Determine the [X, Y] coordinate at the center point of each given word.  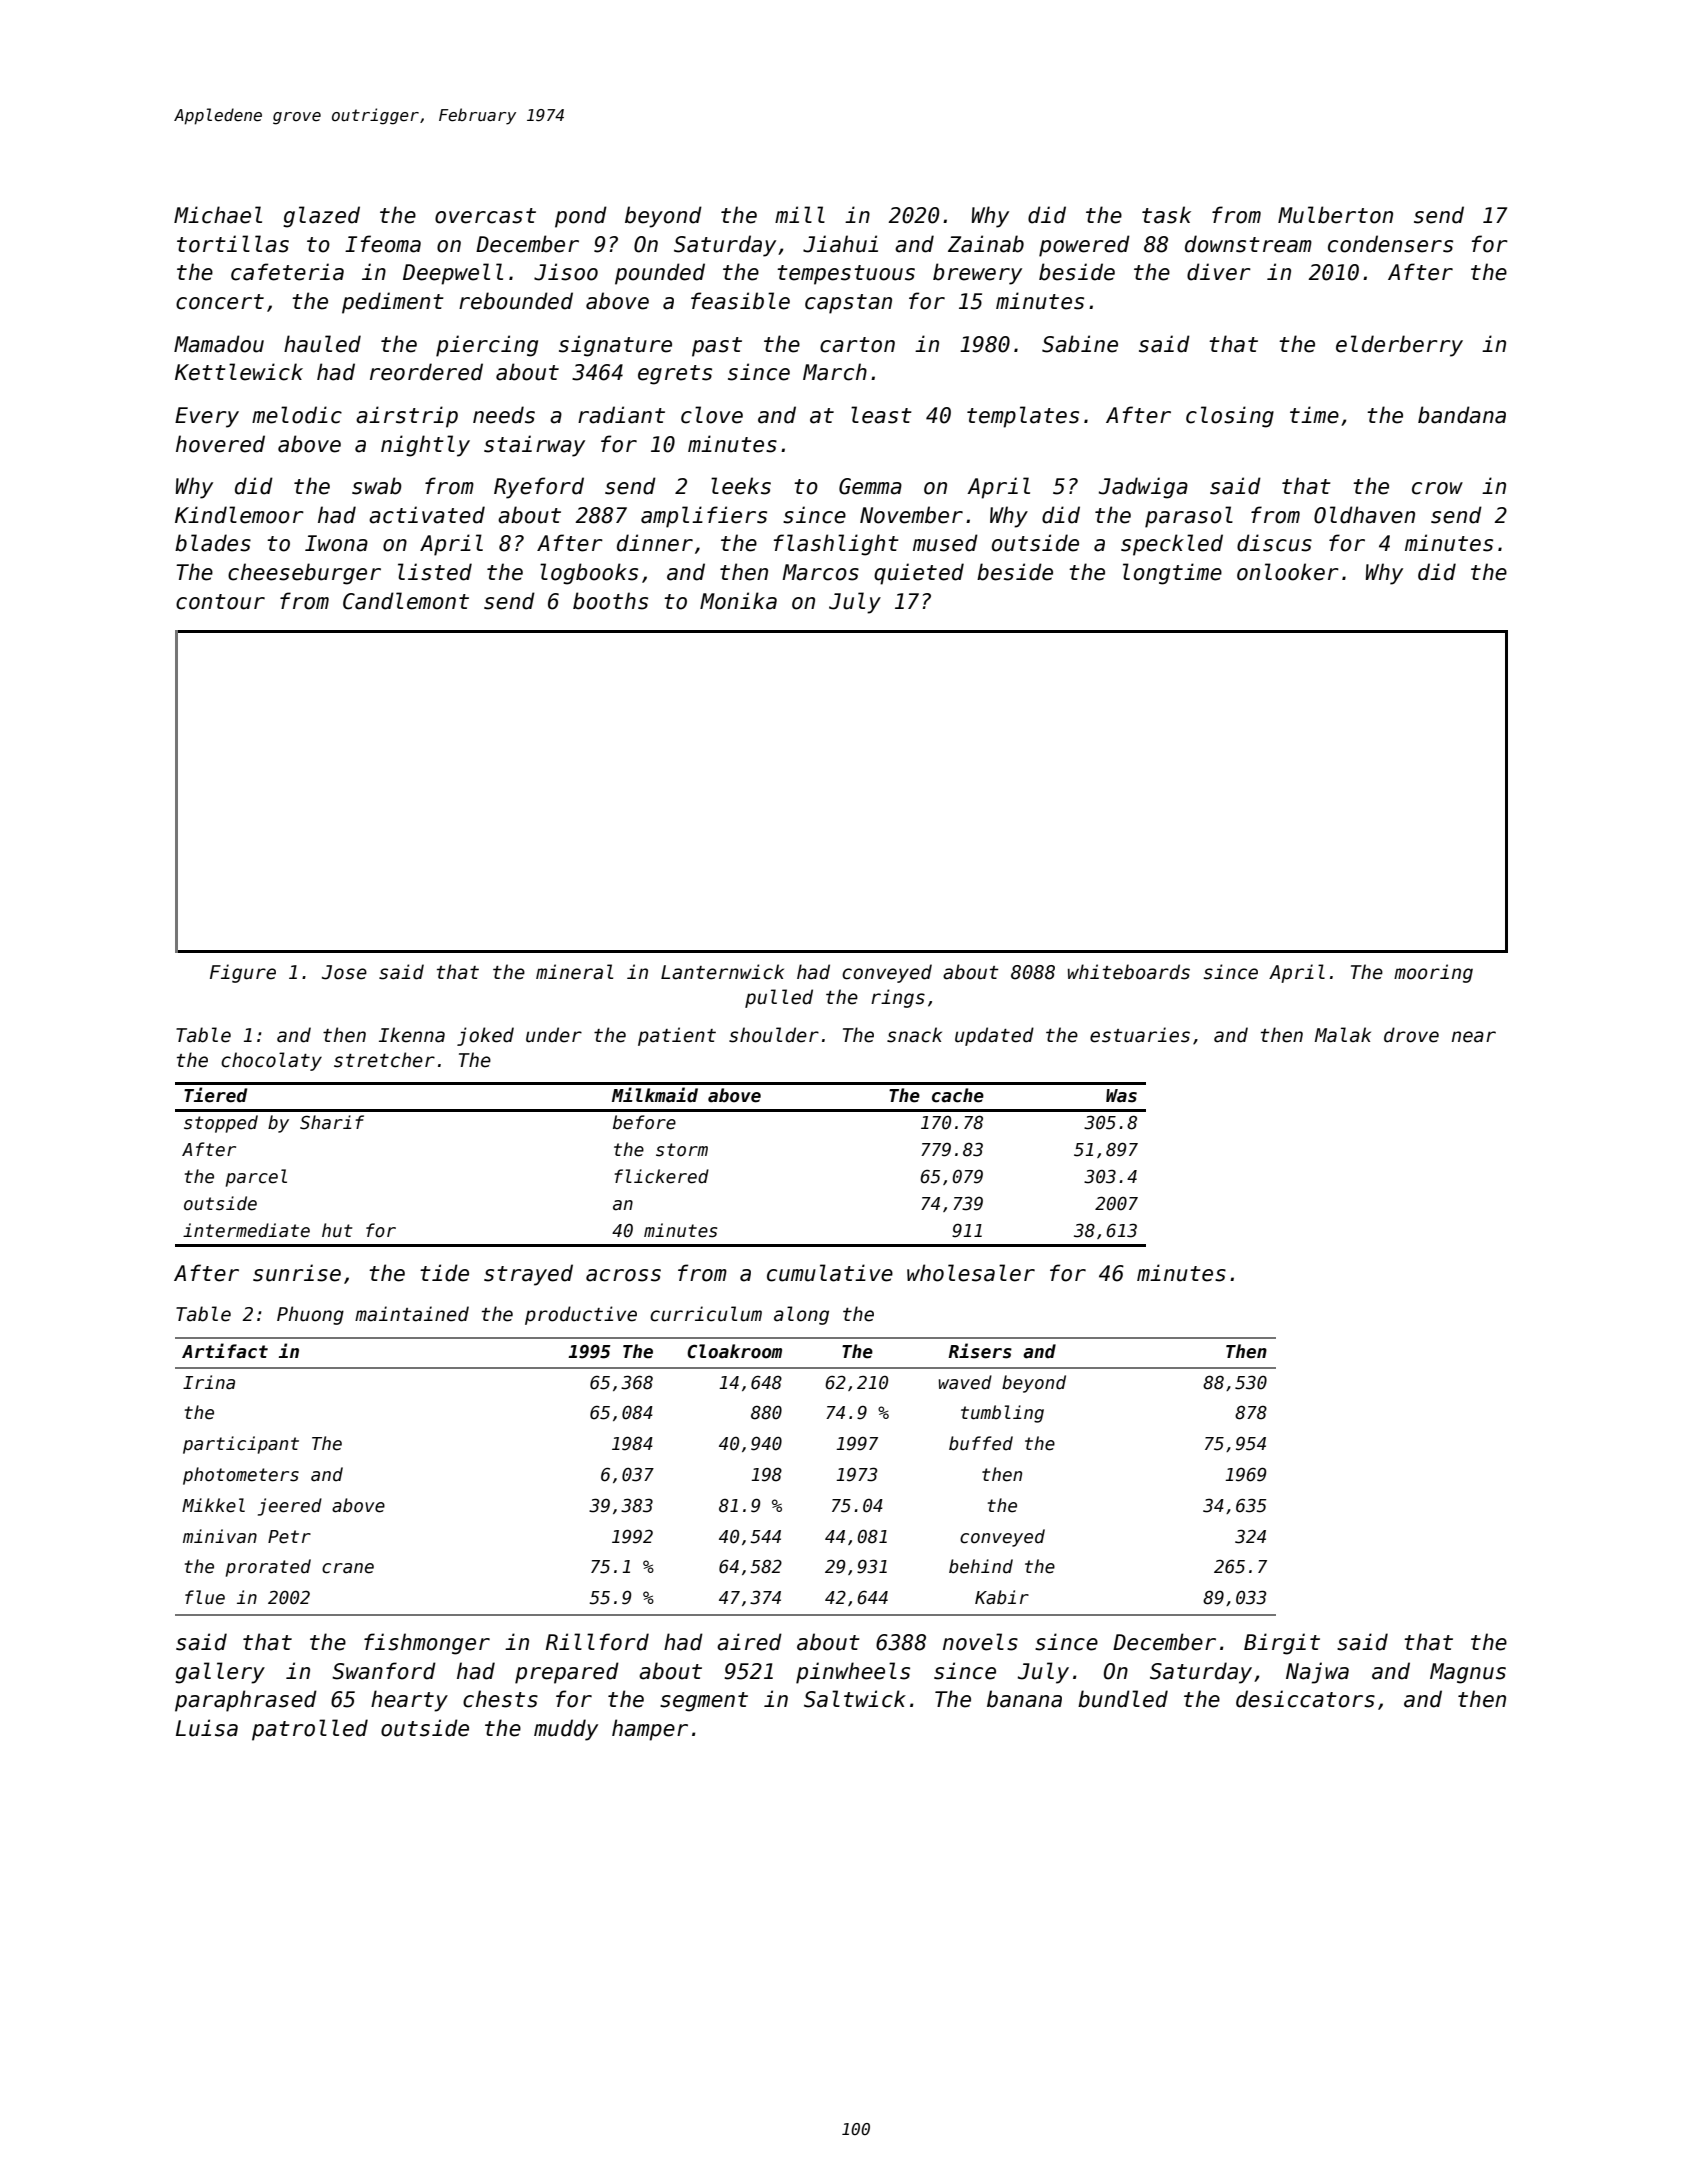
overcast [485, 216]
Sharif [332, 1122]
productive [581, 1315]
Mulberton [1335, 215]
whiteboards [1129, 972]
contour [220, 602]
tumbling [1002, 1414]
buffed [981, 1443]
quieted [919, 574]
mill [800, 214]
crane [348, 1568]
